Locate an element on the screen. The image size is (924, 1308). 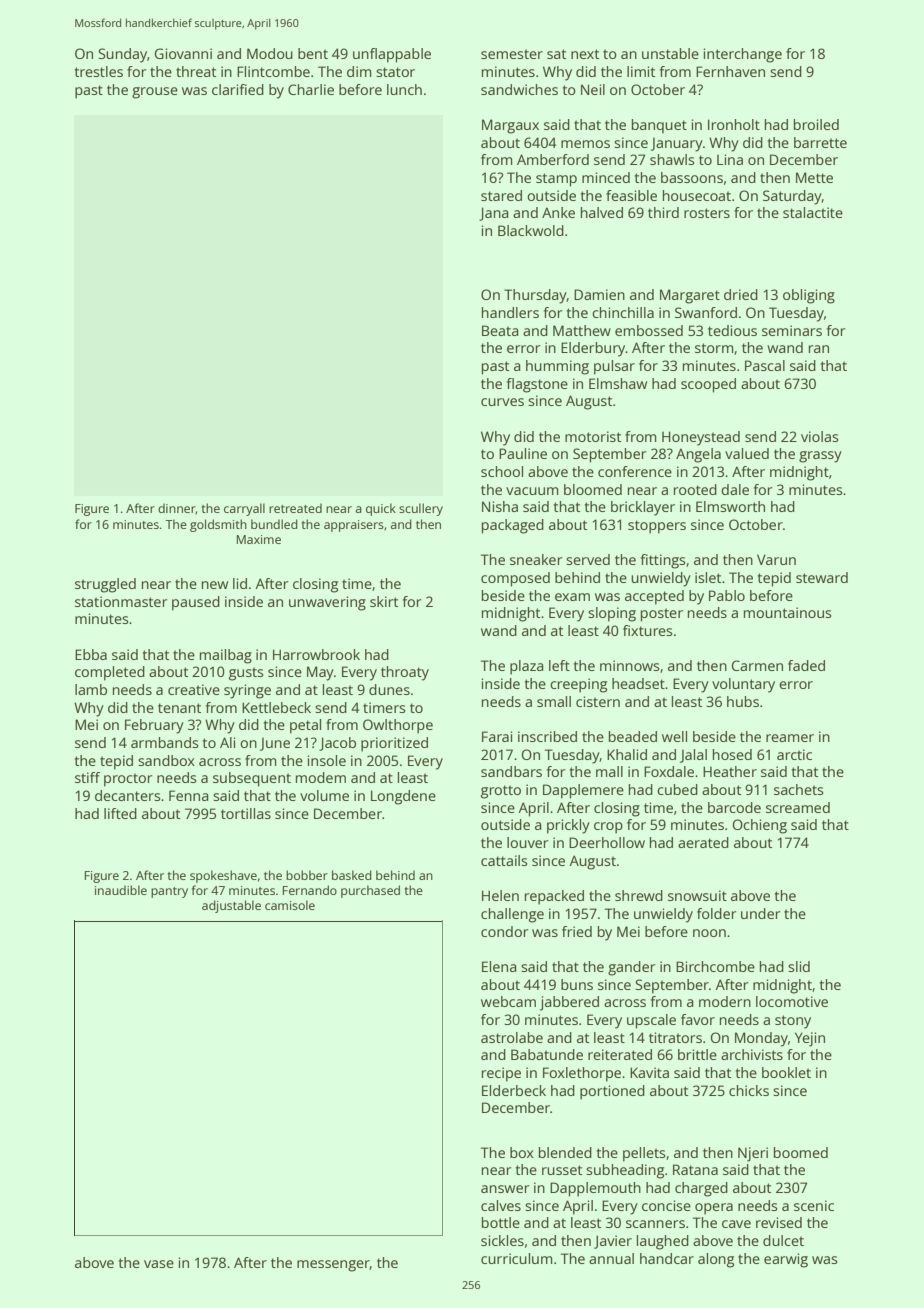
Sunday is located at coordinates (122, 55).
